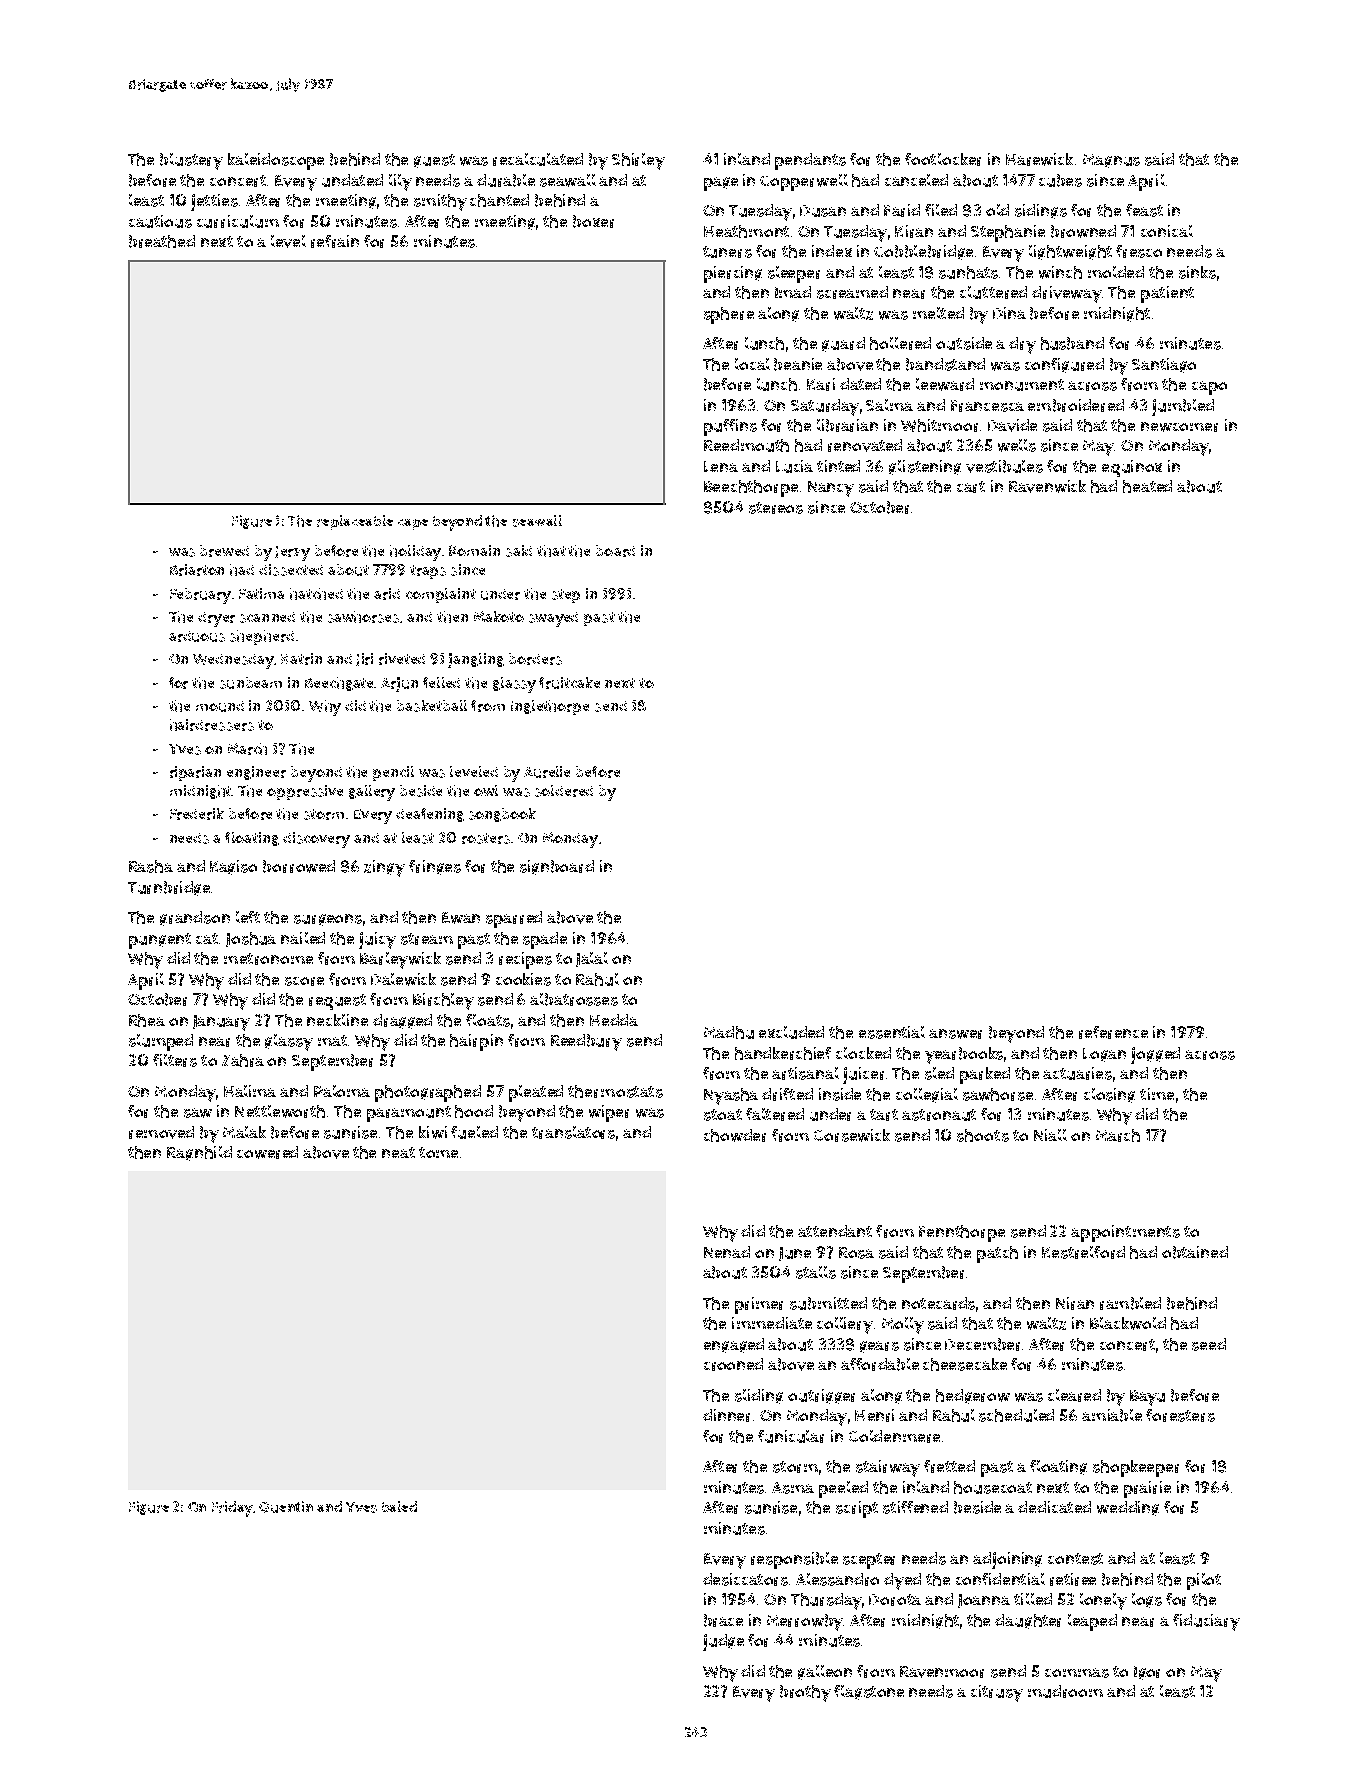 The height and width of the screenshot is (1770, 1368). I want to click on shopkeeper, so click(1136, 1468).
